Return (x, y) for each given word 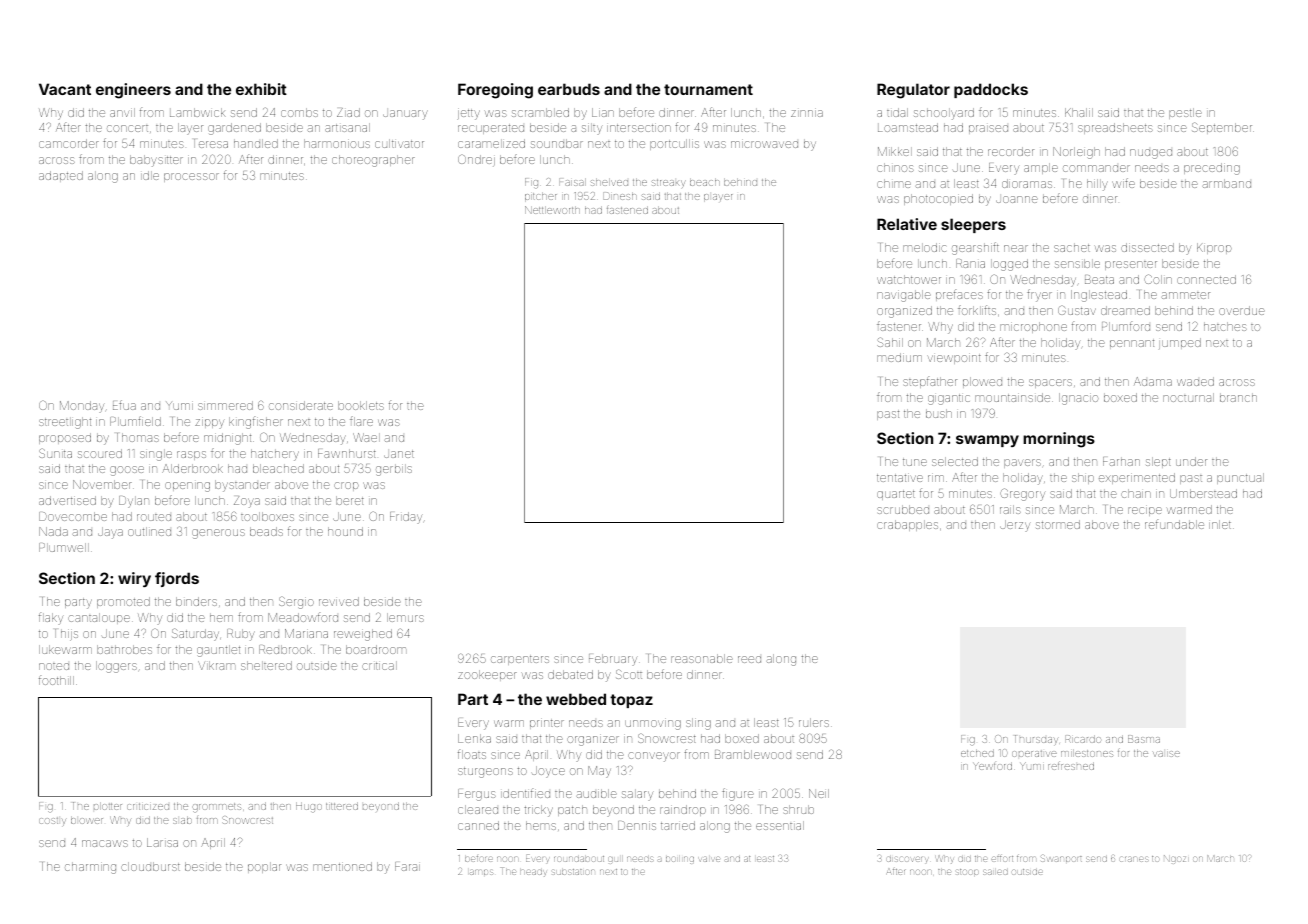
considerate (301, 405)
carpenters (520, 660)
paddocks (991, 90)
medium (899, 357)
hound (345, 531)
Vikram (216, 665)
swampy (987, 441)
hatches (1225, 326)
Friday (406, 518)
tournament (708, 89)
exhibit (261, 89)
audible (596, 793)
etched (977, 753)
